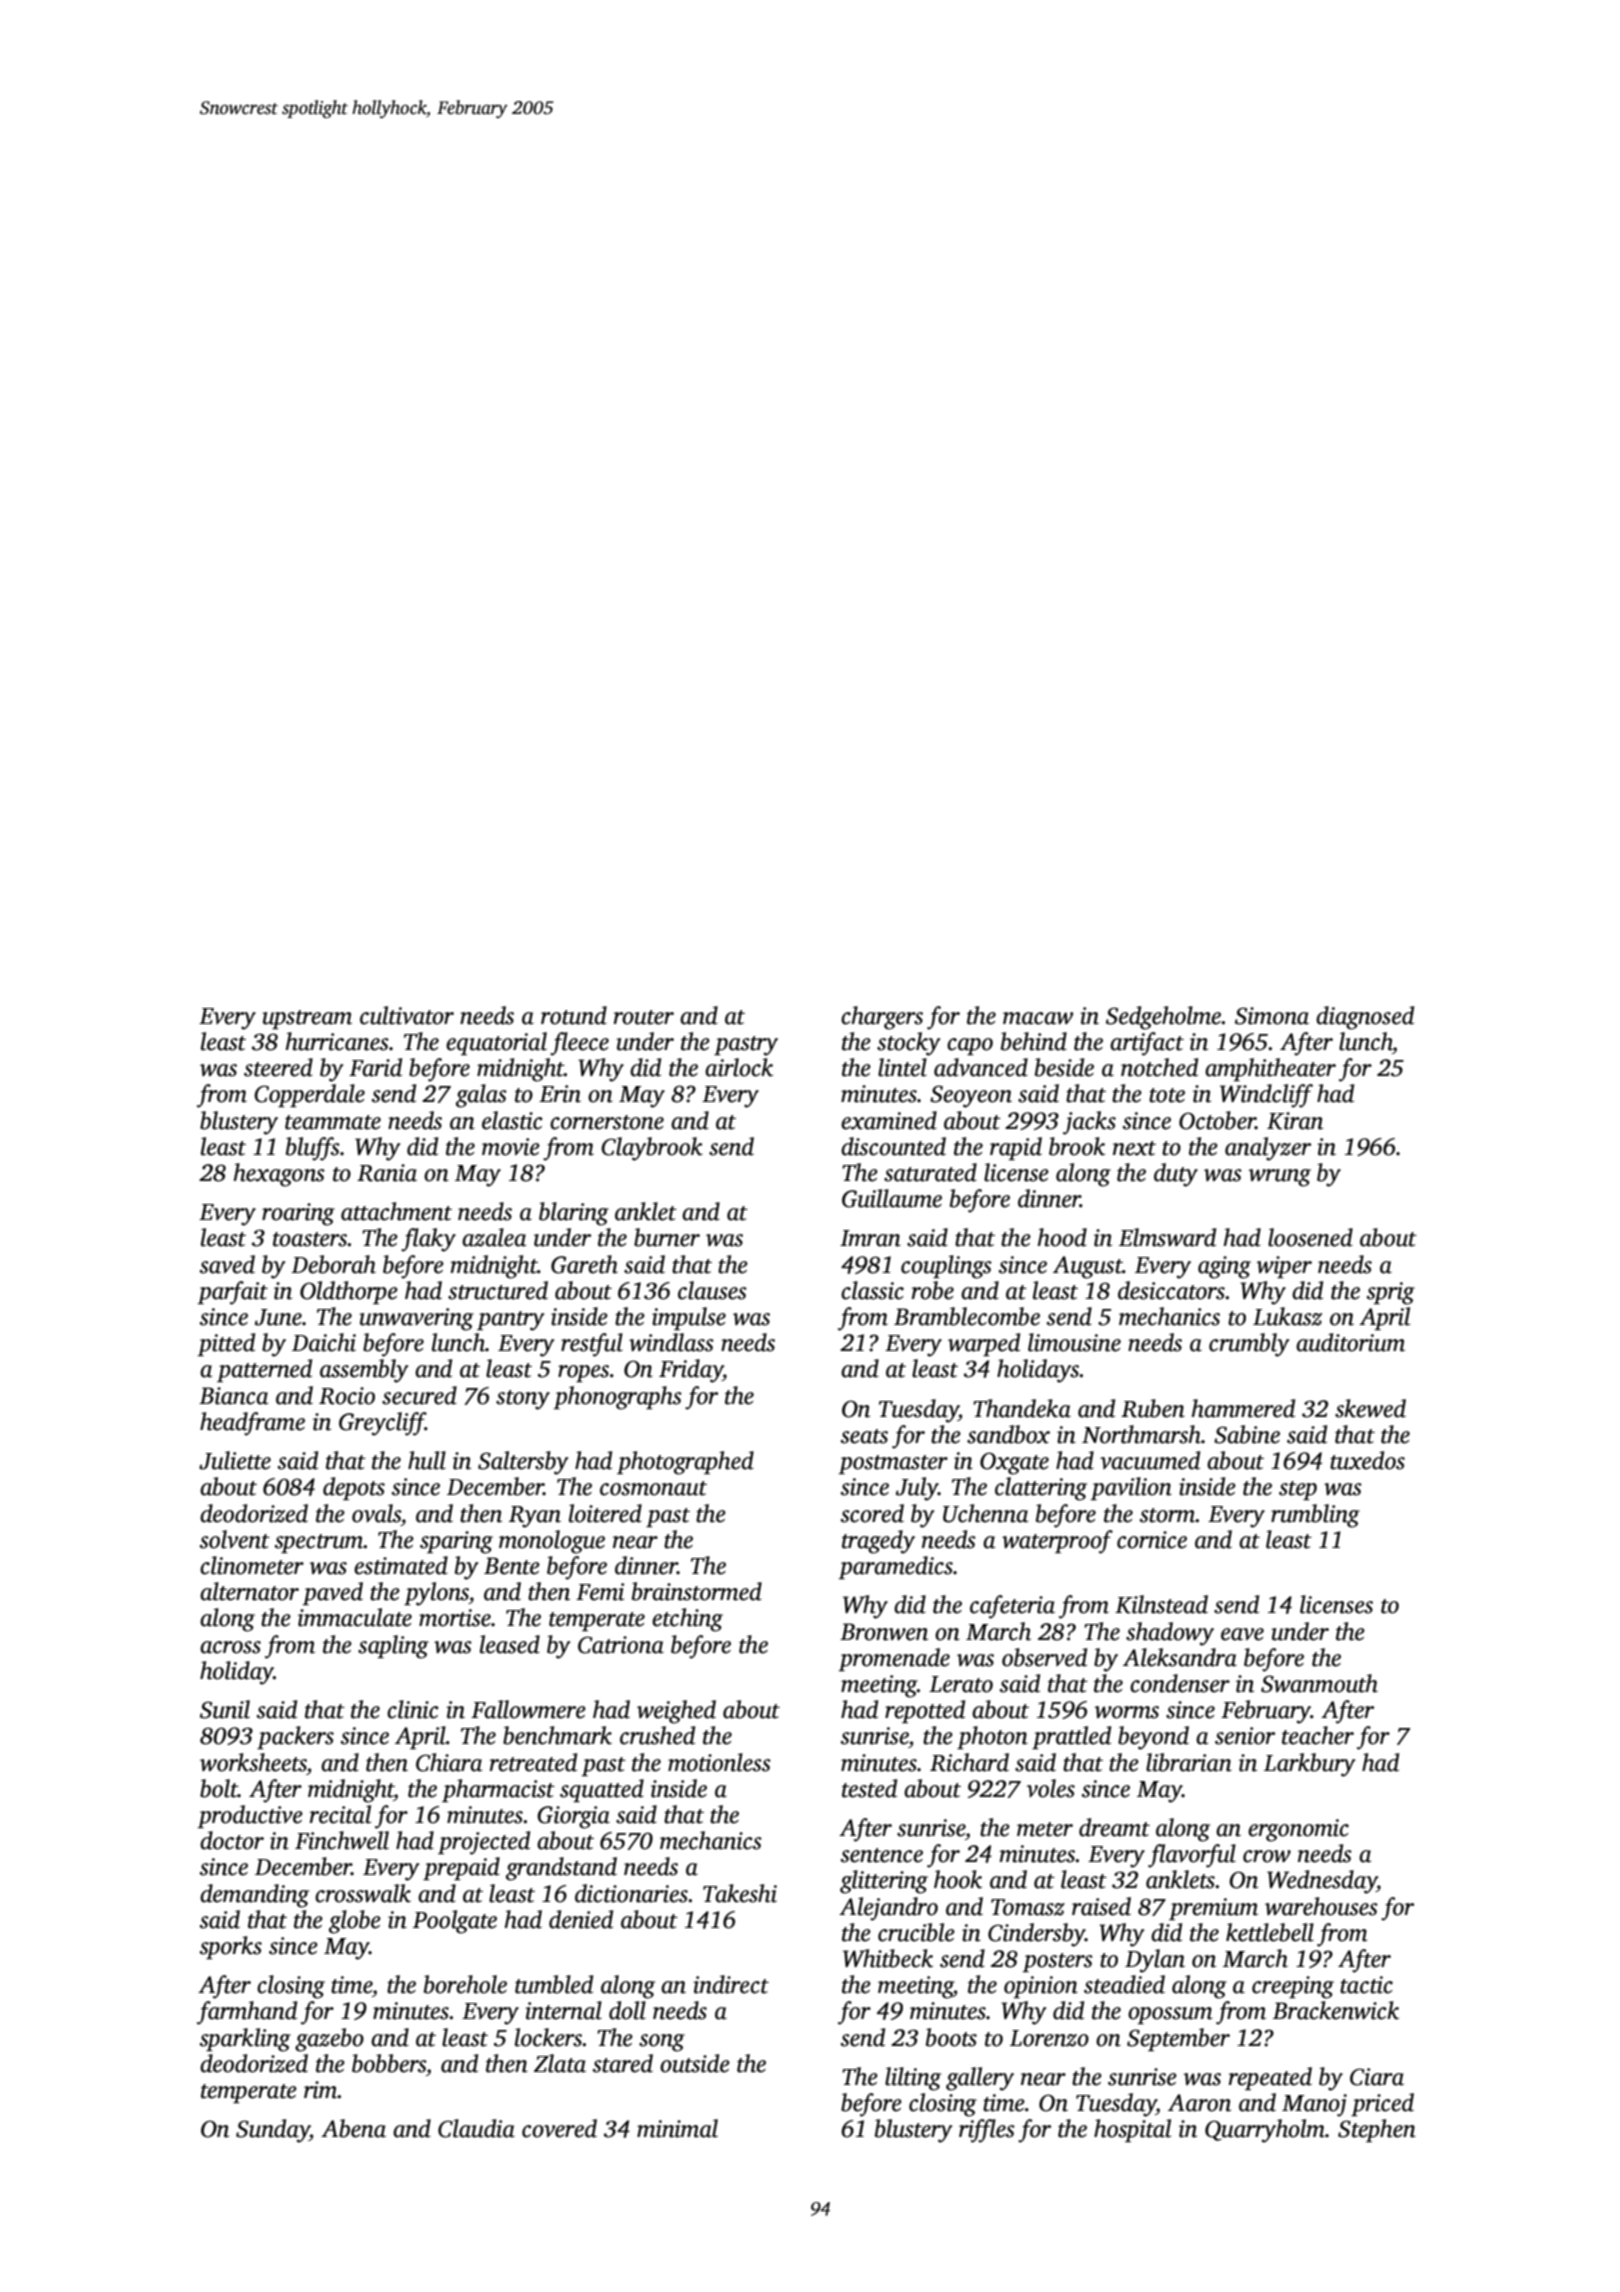 The image size is (1620, 2292). What do you see at coordinates (1249, 1345) in the screenshot?
I see `crumbly` at bounding box center [1249, 1345].
